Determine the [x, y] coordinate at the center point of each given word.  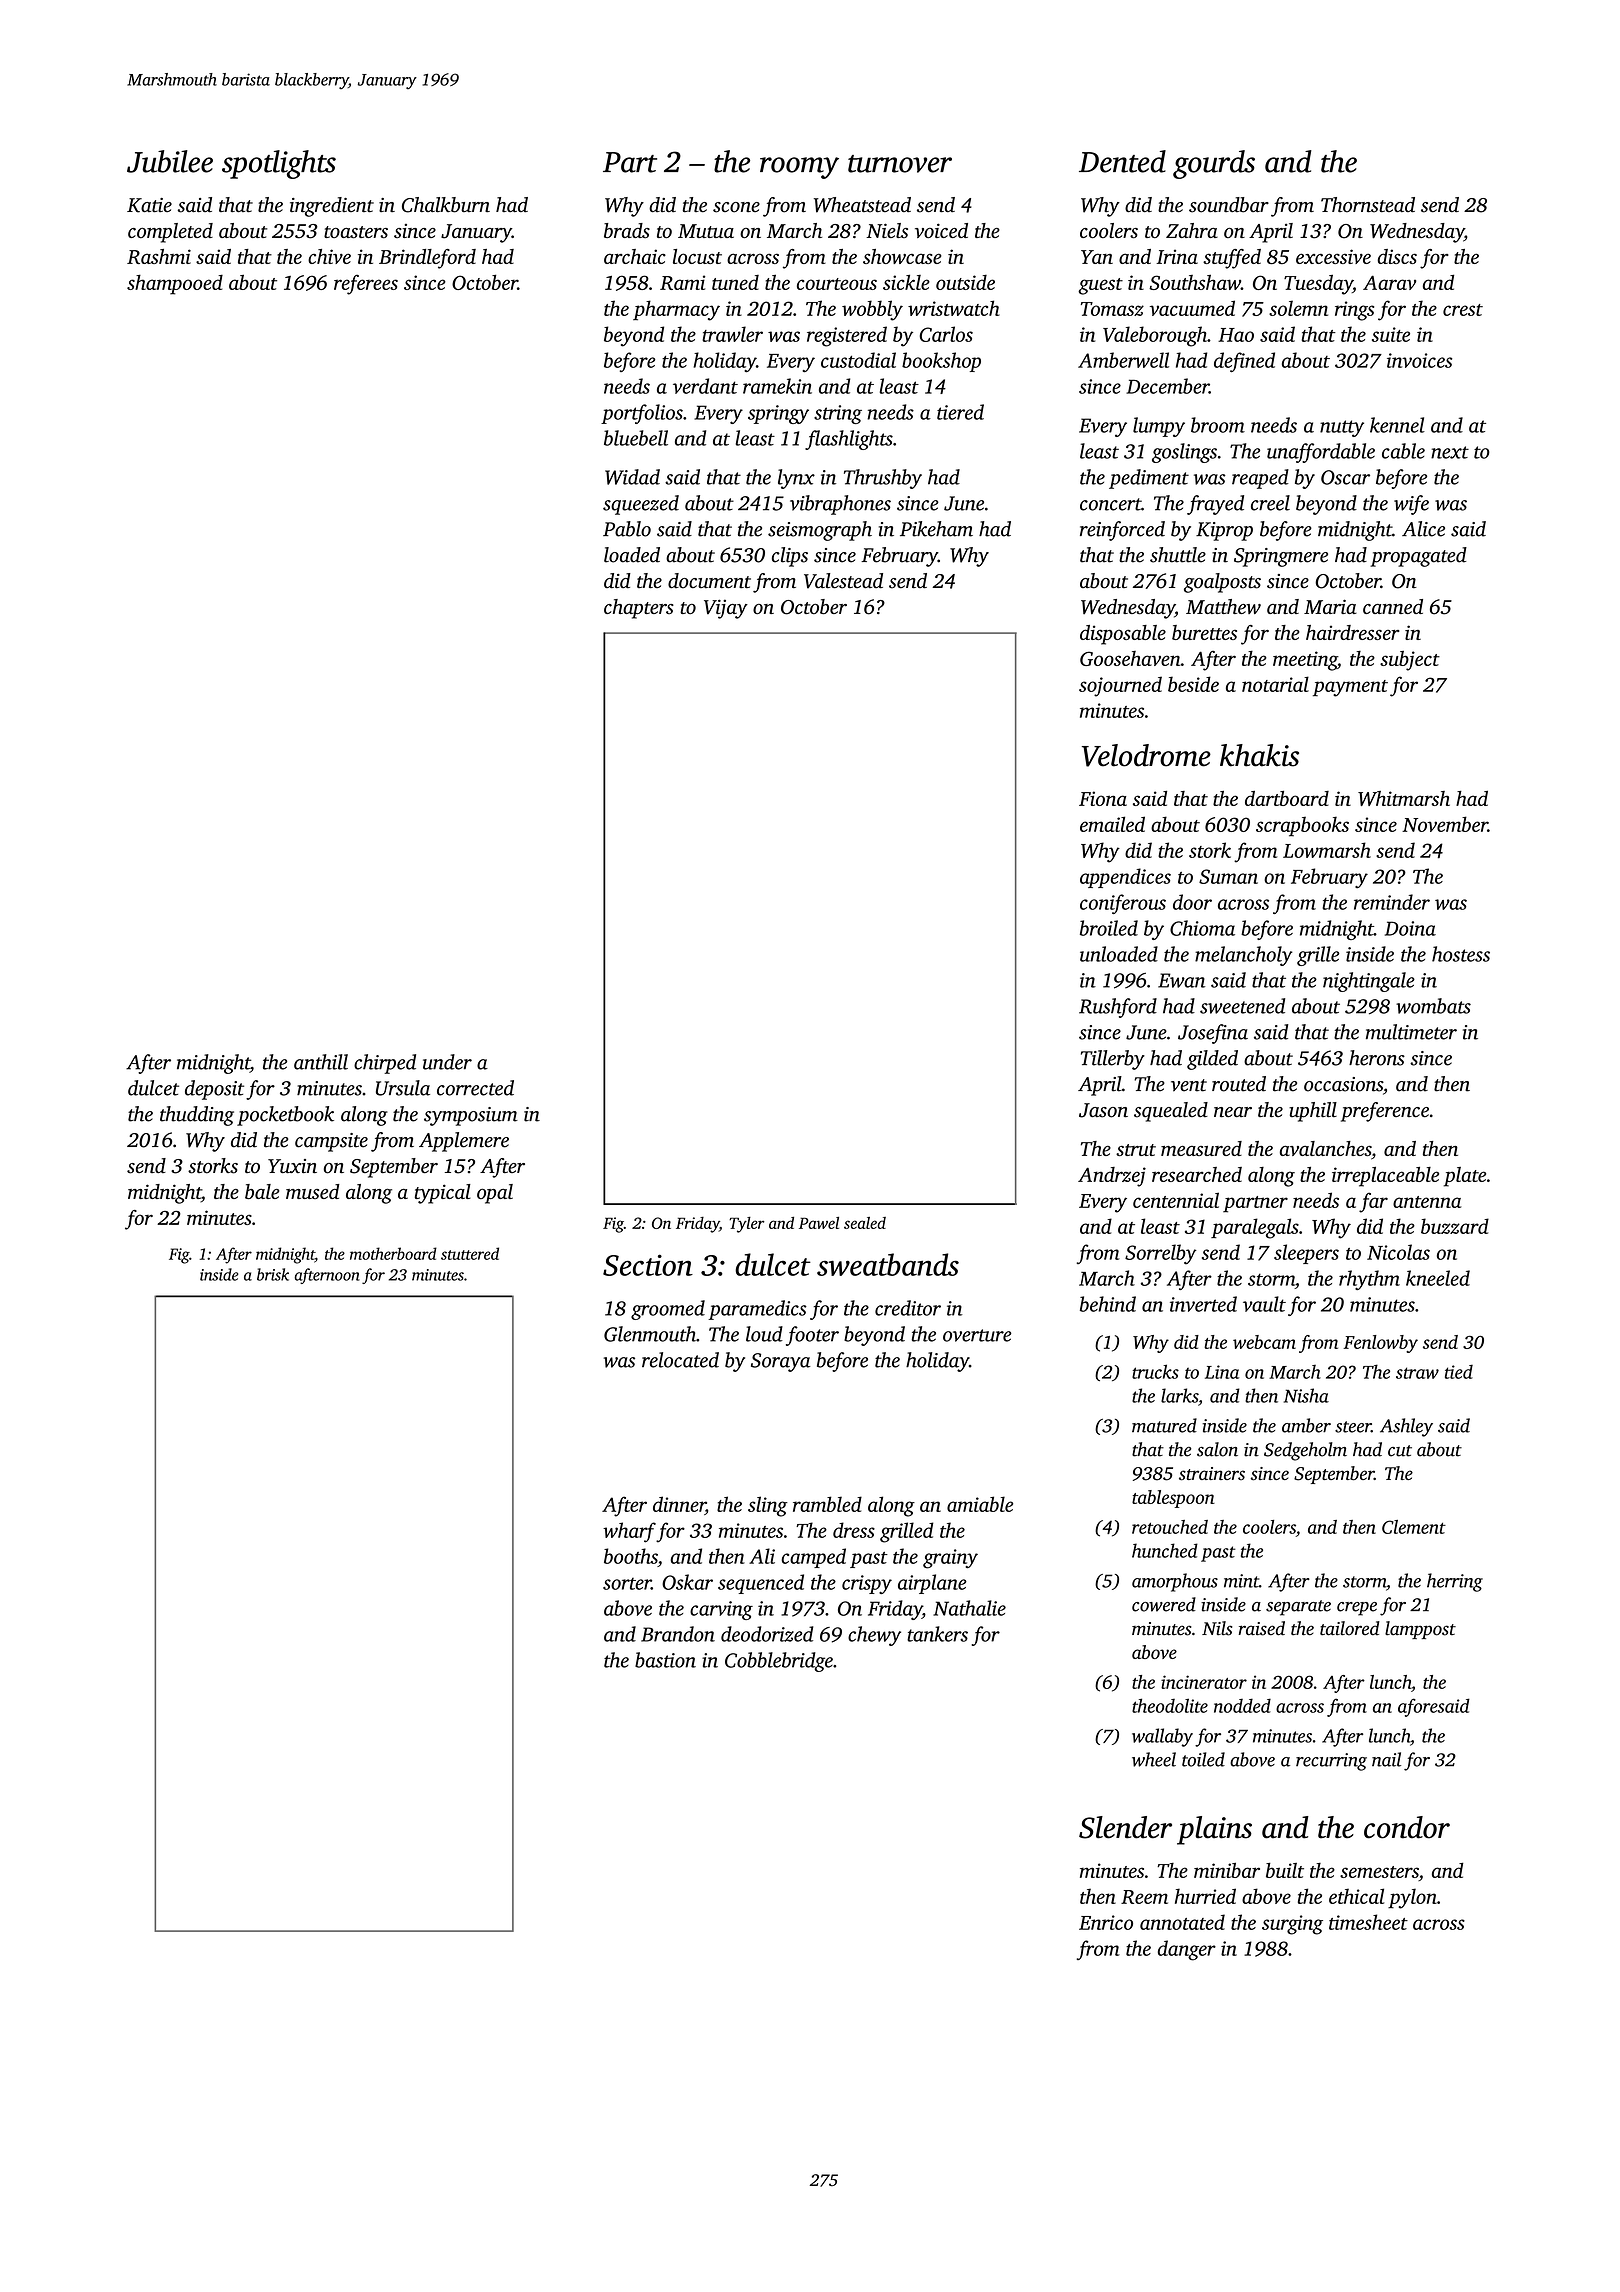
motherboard [393, 1253]
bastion [665, 1660]
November [1445, 824]
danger [1187, 1950]
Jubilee [170, 161]
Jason [1103, 1110]
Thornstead [1368, 205]
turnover [900, 164]
